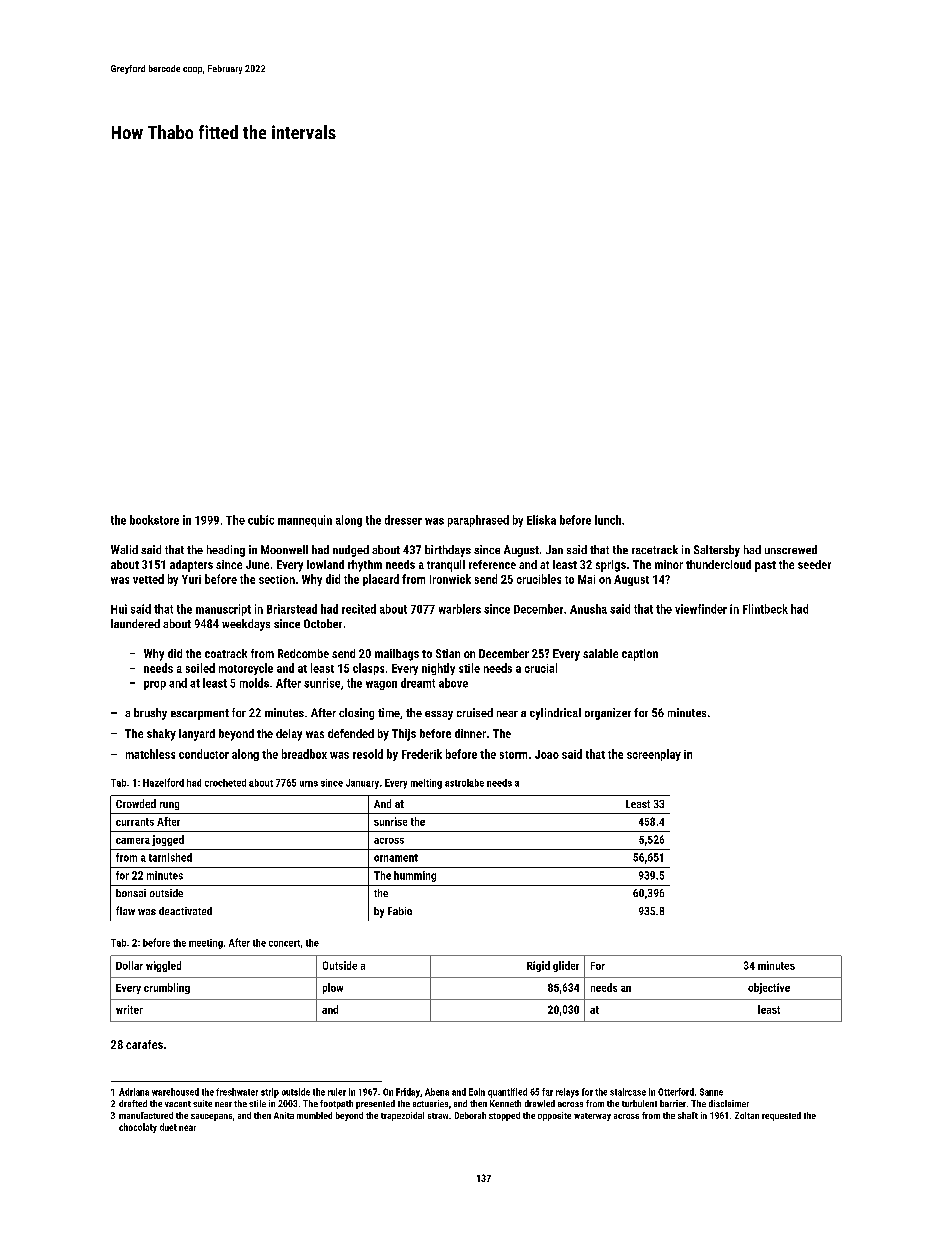  I want to click on requested, so click(781, 1116).
